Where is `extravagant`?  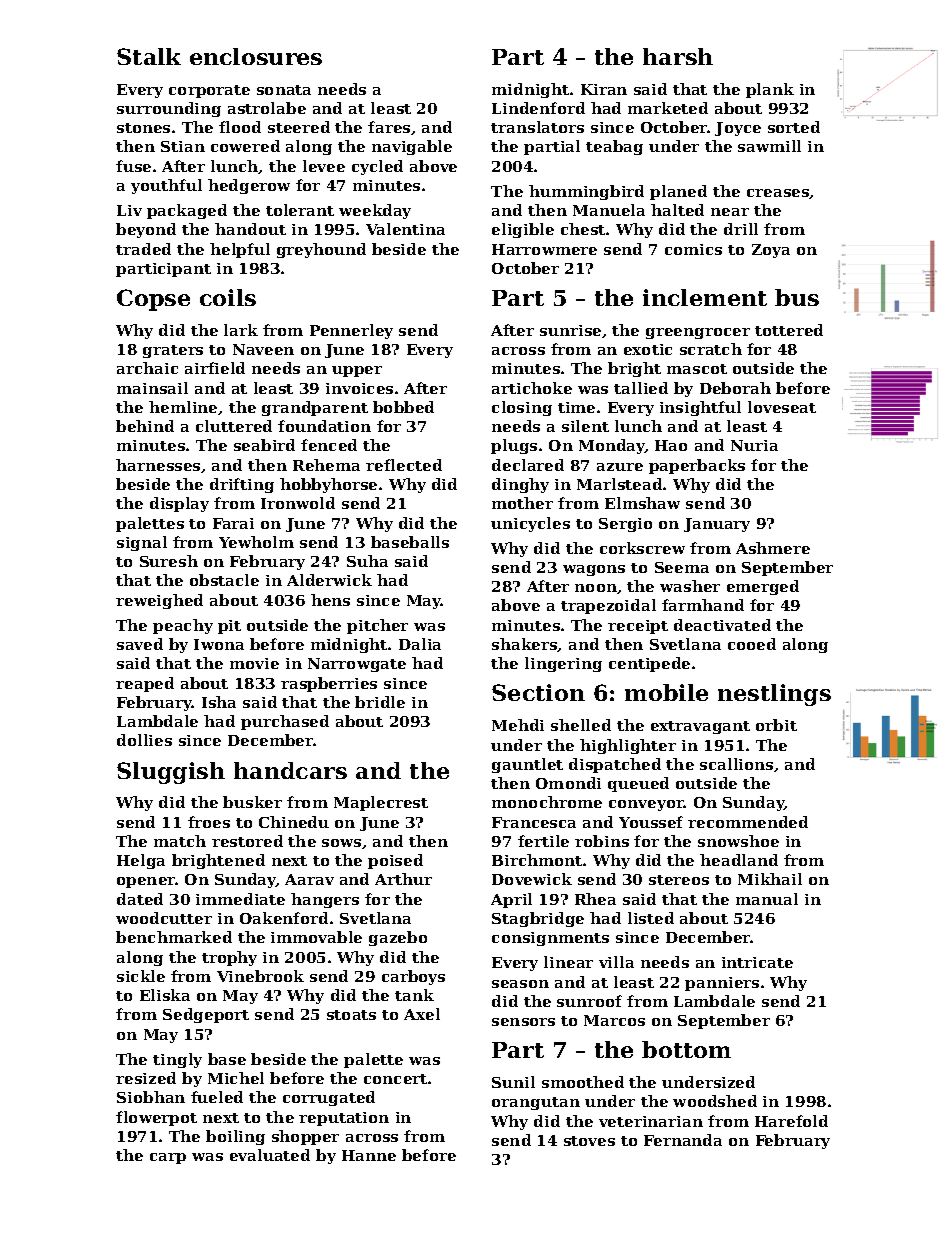
extravagant is located at coordinates (700, 727).
